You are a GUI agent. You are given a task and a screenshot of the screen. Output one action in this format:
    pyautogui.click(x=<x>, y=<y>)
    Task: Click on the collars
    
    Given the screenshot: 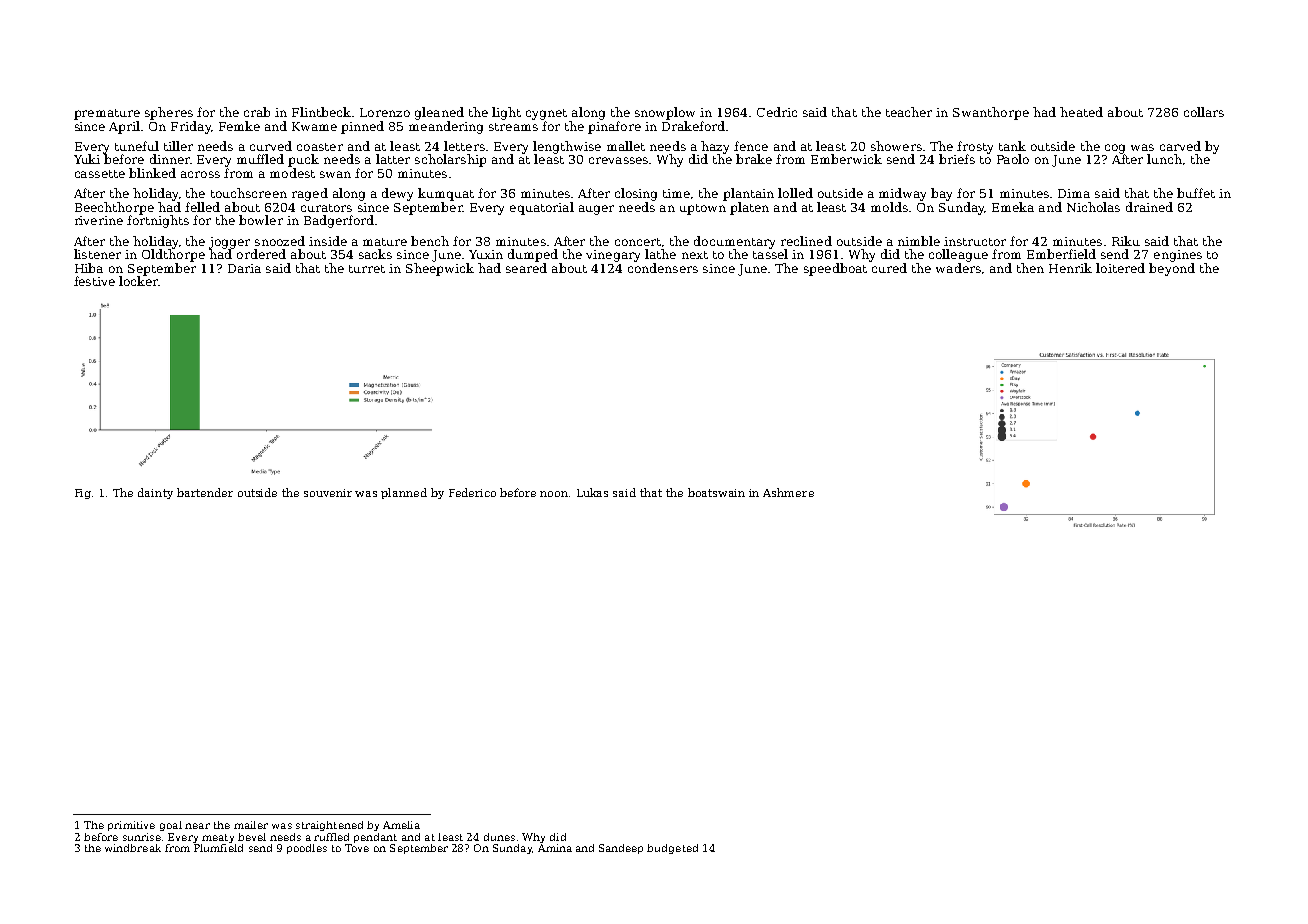 What is the action you would take?
    pyautogui.click(x=1204, y=112)
